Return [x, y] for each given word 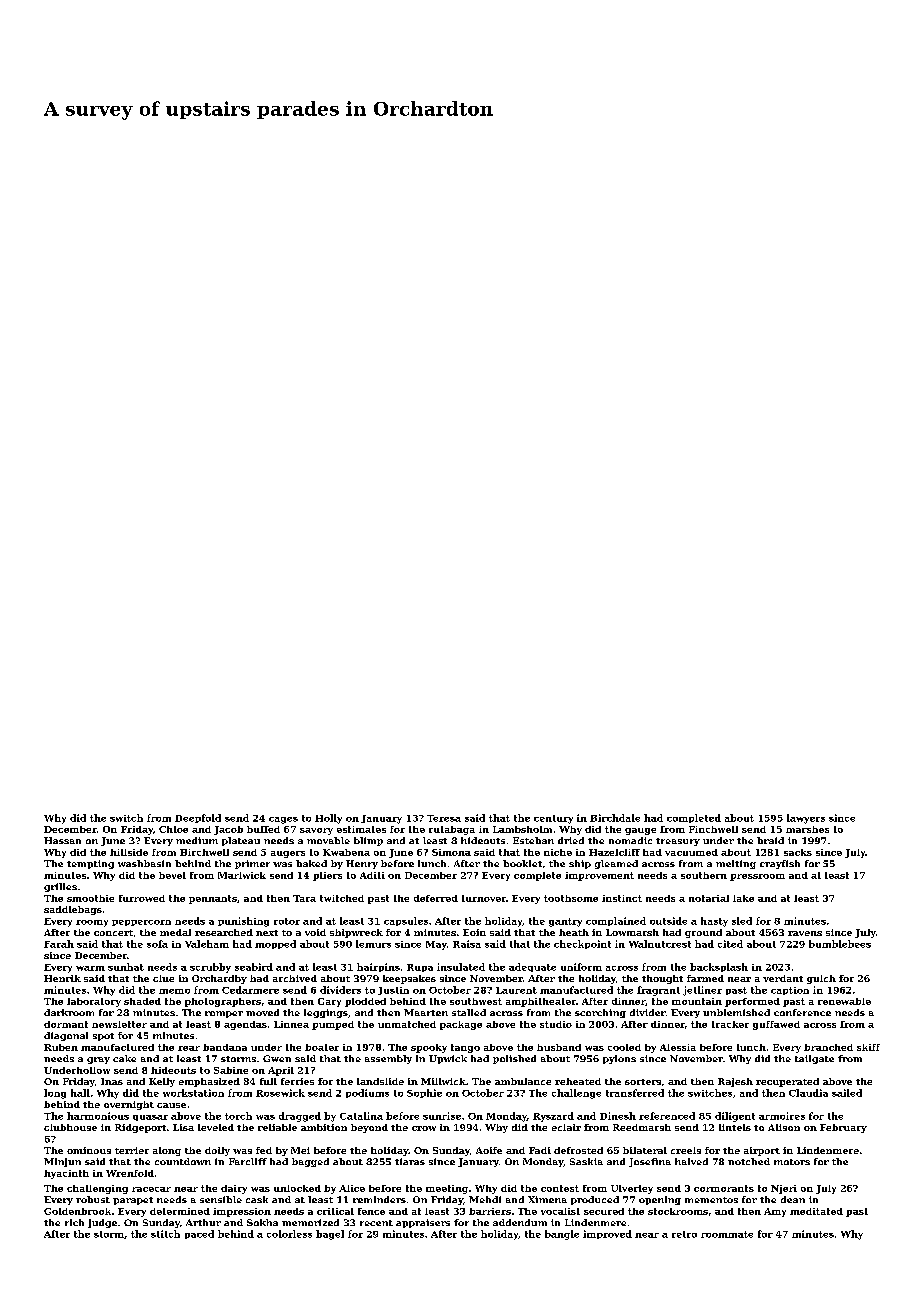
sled [742, 921]
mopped [275, 944]
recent [376, 1223]
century [553, 819]
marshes [807, 829]
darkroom [69, 1012]
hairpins [378, 967]
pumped [333, 1025]
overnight [129, 1105]
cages [283, 820]
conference [802, 1012]
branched [828, 1047]
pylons [619, 1059]
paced [199, 1234]
